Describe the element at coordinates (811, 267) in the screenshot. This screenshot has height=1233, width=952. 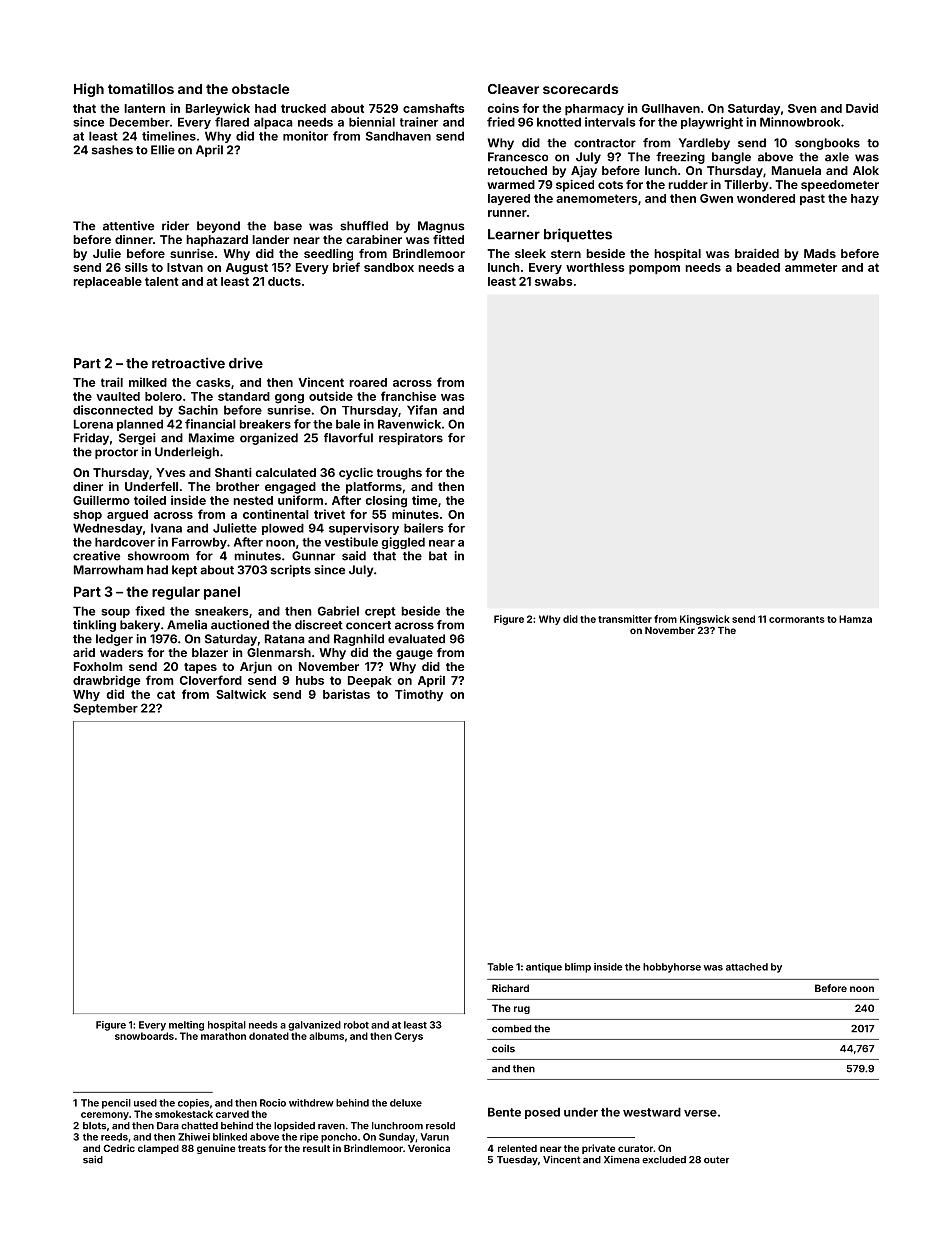
I see `ammeter` at that location.
